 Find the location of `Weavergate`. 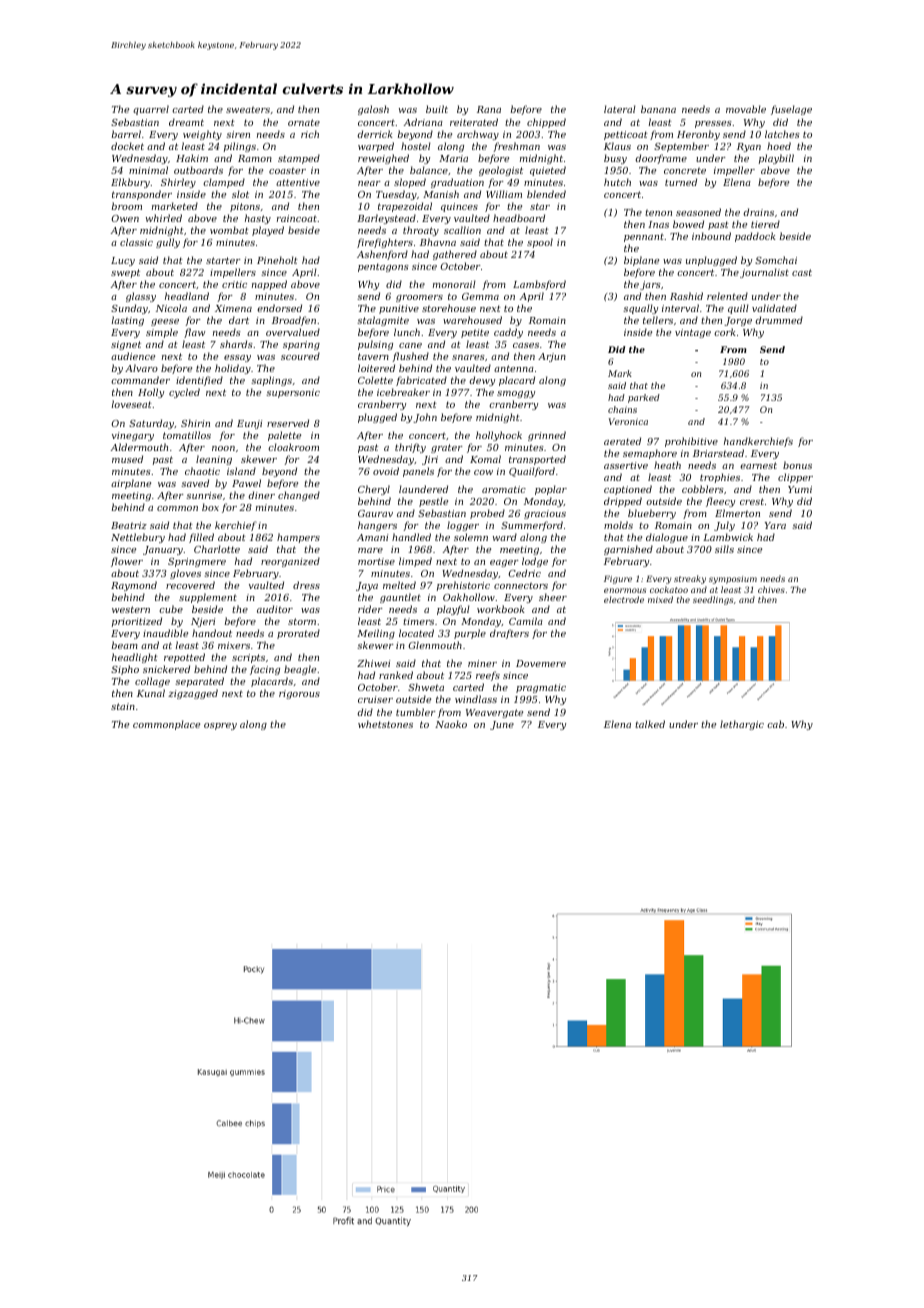

Weavergate is located at coordinates (494, 713).
